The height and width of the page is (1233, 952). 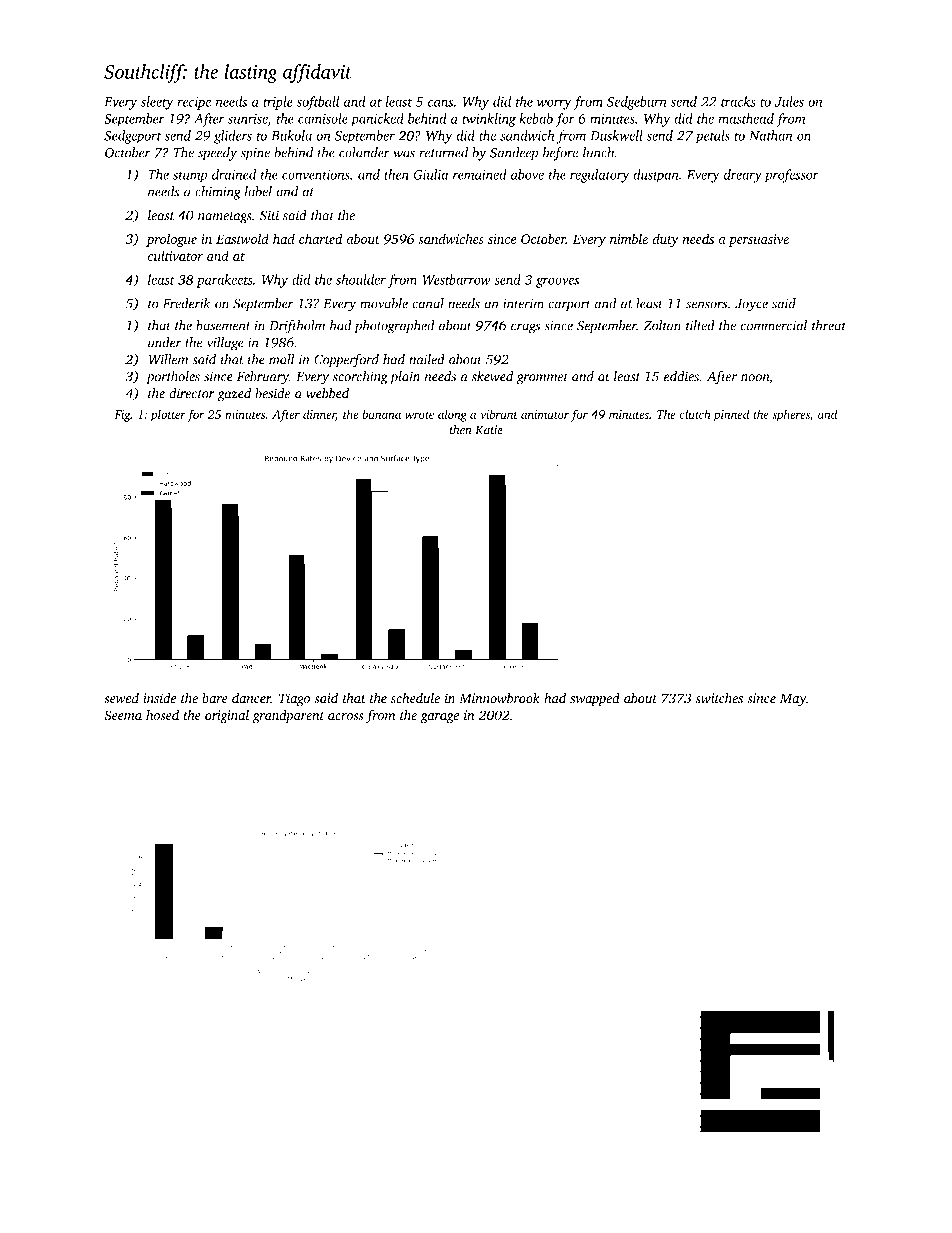 What do you see at coordinates (171, 240) in the page?
I see `prologue` at bounding box center [171, 240].
